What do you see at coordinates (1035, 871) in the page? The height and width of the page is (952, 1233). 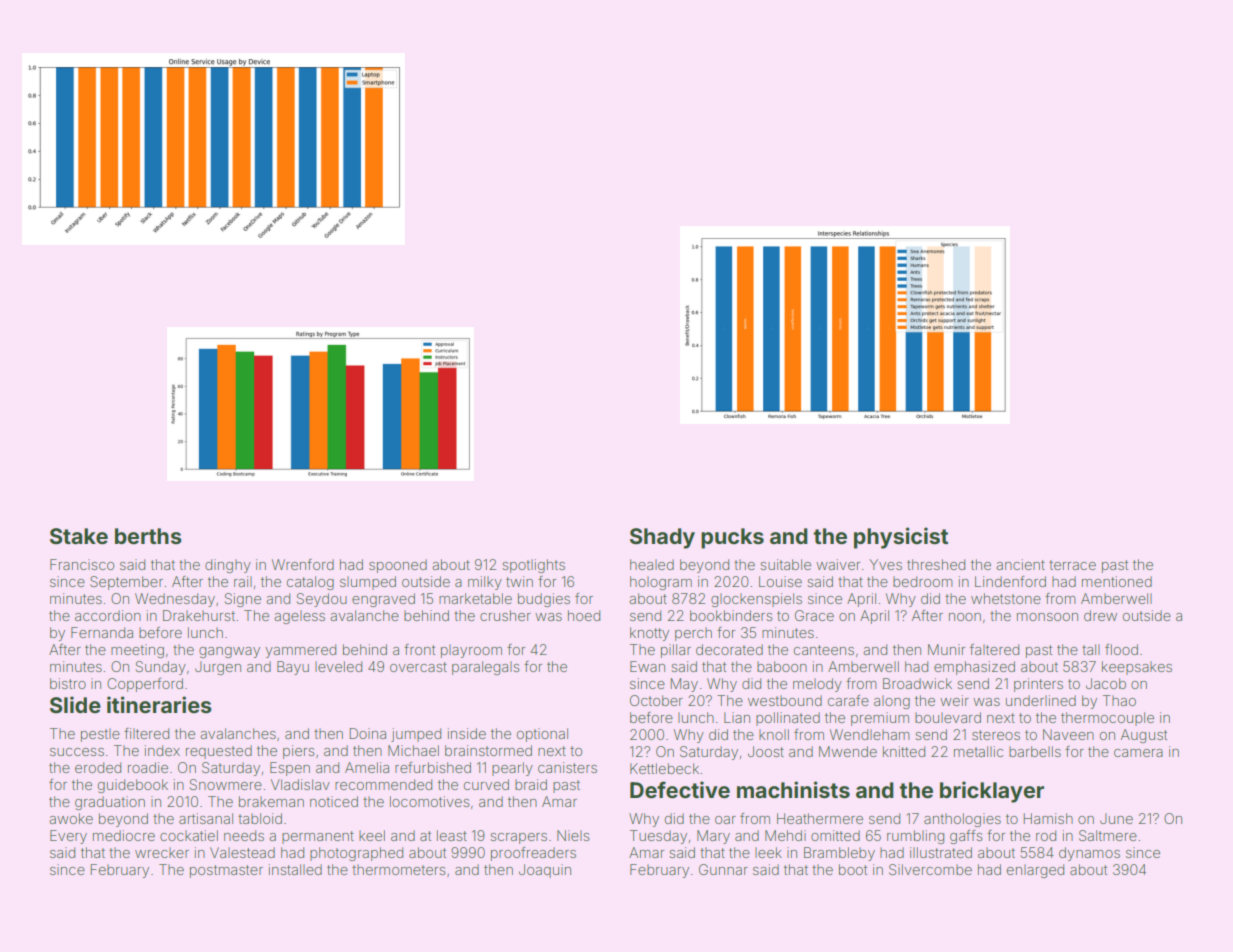 I see `enlarged` at bounding box center [1035, 871].
